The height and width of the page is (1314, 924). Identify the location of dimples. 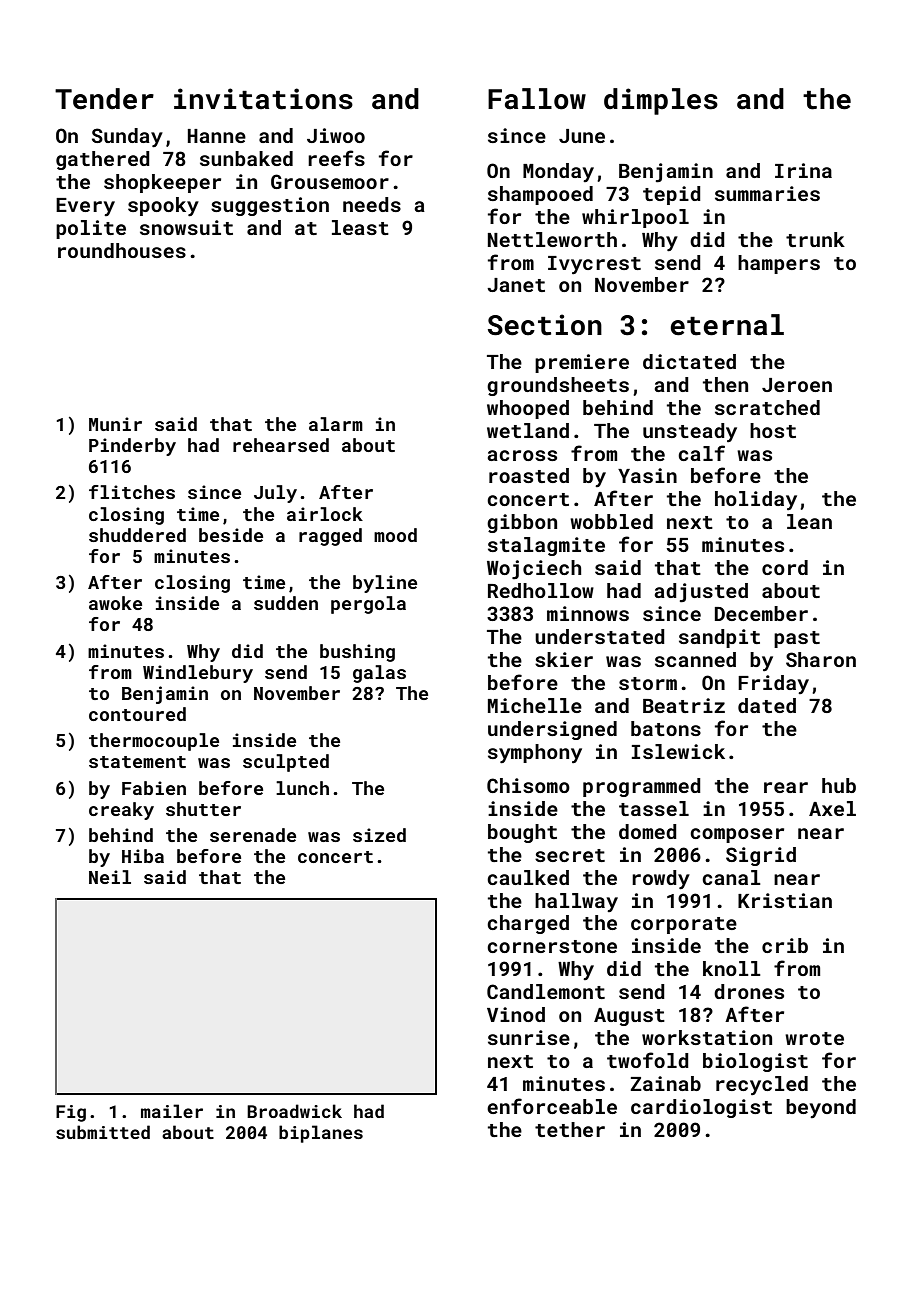
(661, 101).
